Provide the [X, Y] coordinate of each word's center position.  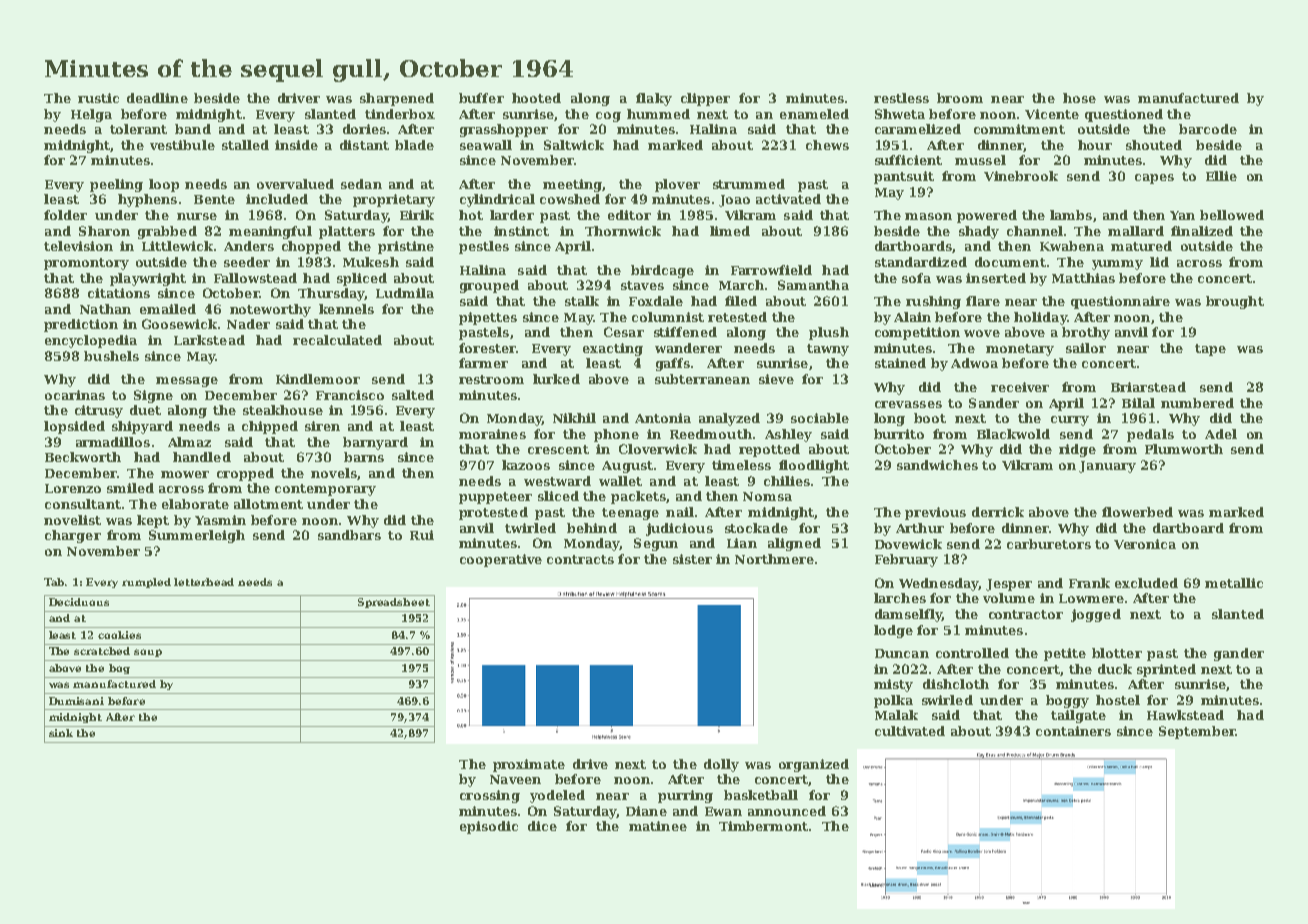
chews [827, 145]
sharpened [397, 99]
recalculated [337, 340]
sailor [1086, 348]
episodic [489, 827]
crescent [558, 449]
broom [960, 98]
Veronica [1145, 544]
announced [787, 811]
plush [829, 333]
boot [930, 418]
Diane [646, 811]
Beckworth [83, 457]
